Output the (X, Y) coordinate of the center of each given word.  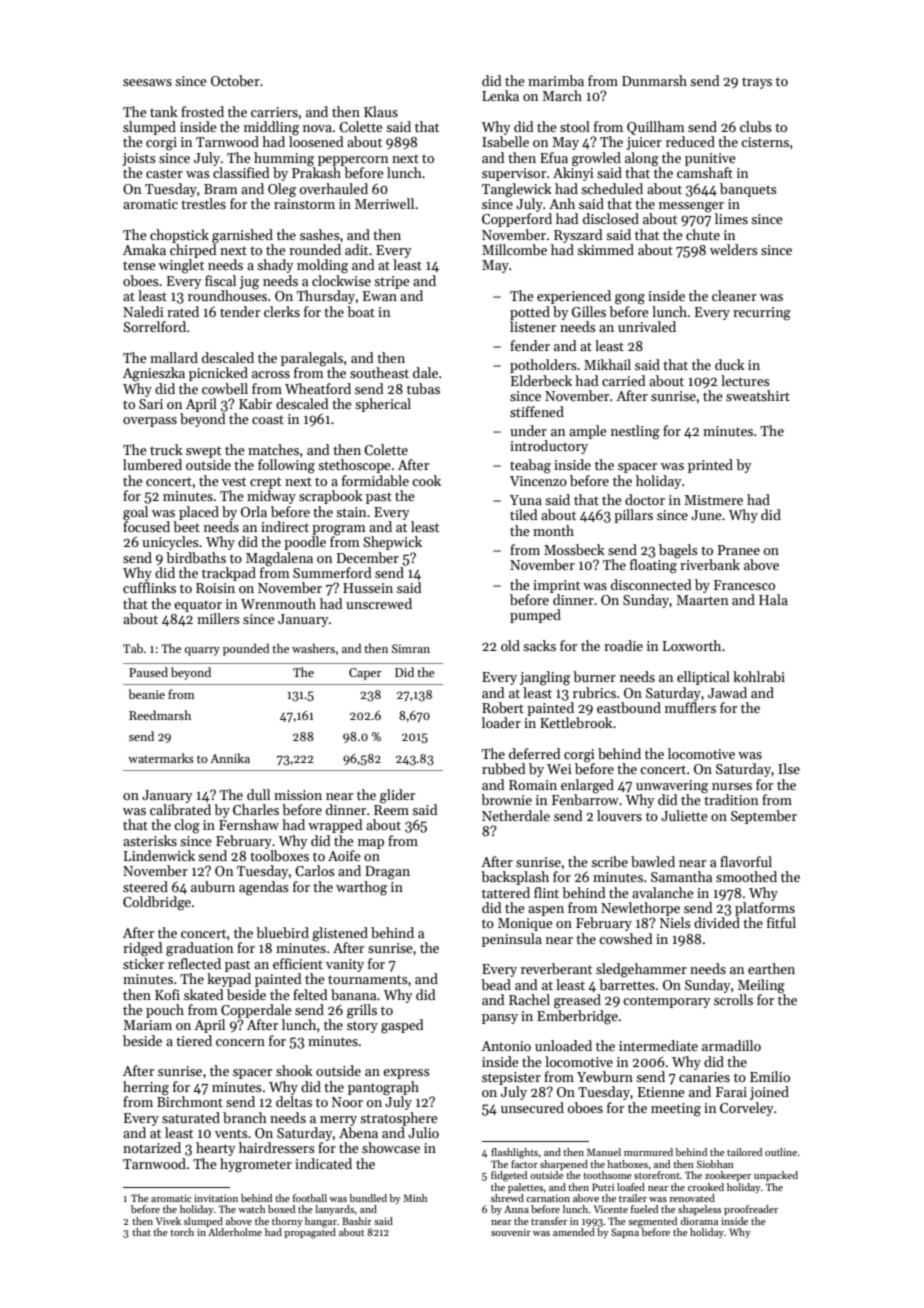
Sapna (625, 1233)
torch (182, 1232)
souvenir (511, 1232)
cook (426, 480)
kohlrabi (759, 676)
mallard (174, 357)
